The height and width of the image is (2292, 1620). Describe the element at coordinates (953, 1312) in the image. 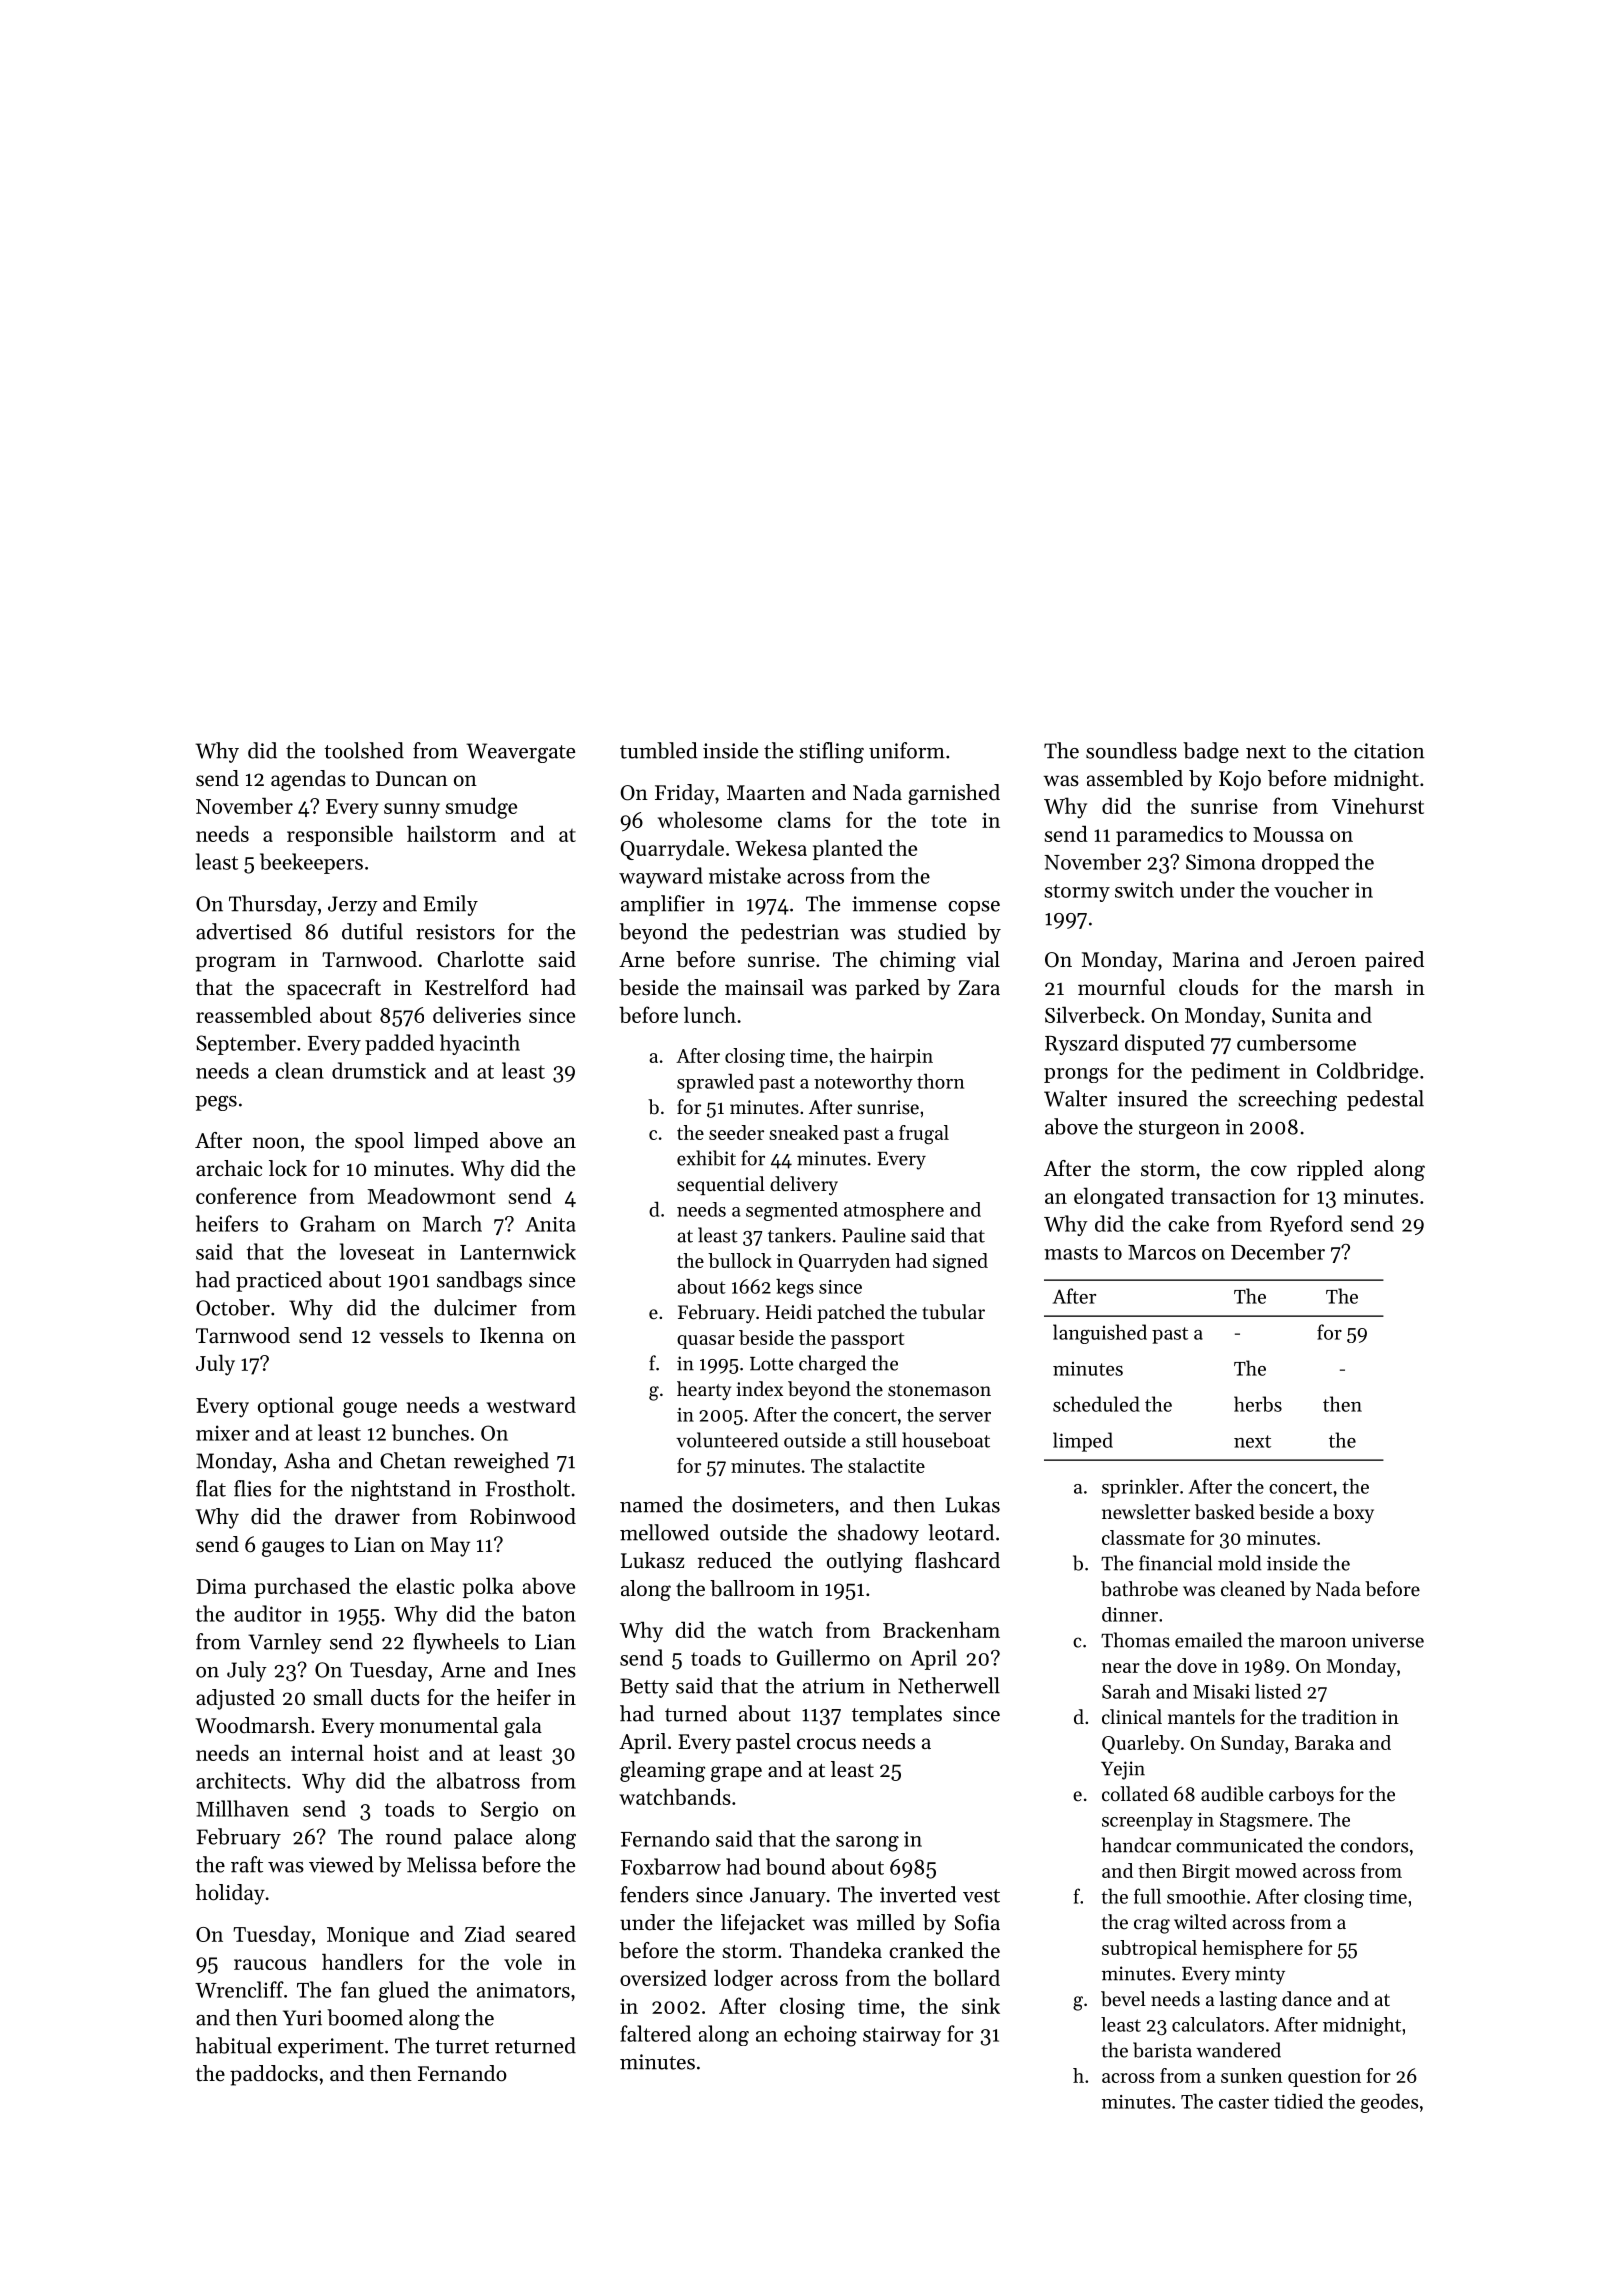

I see `tubular` at that location.
